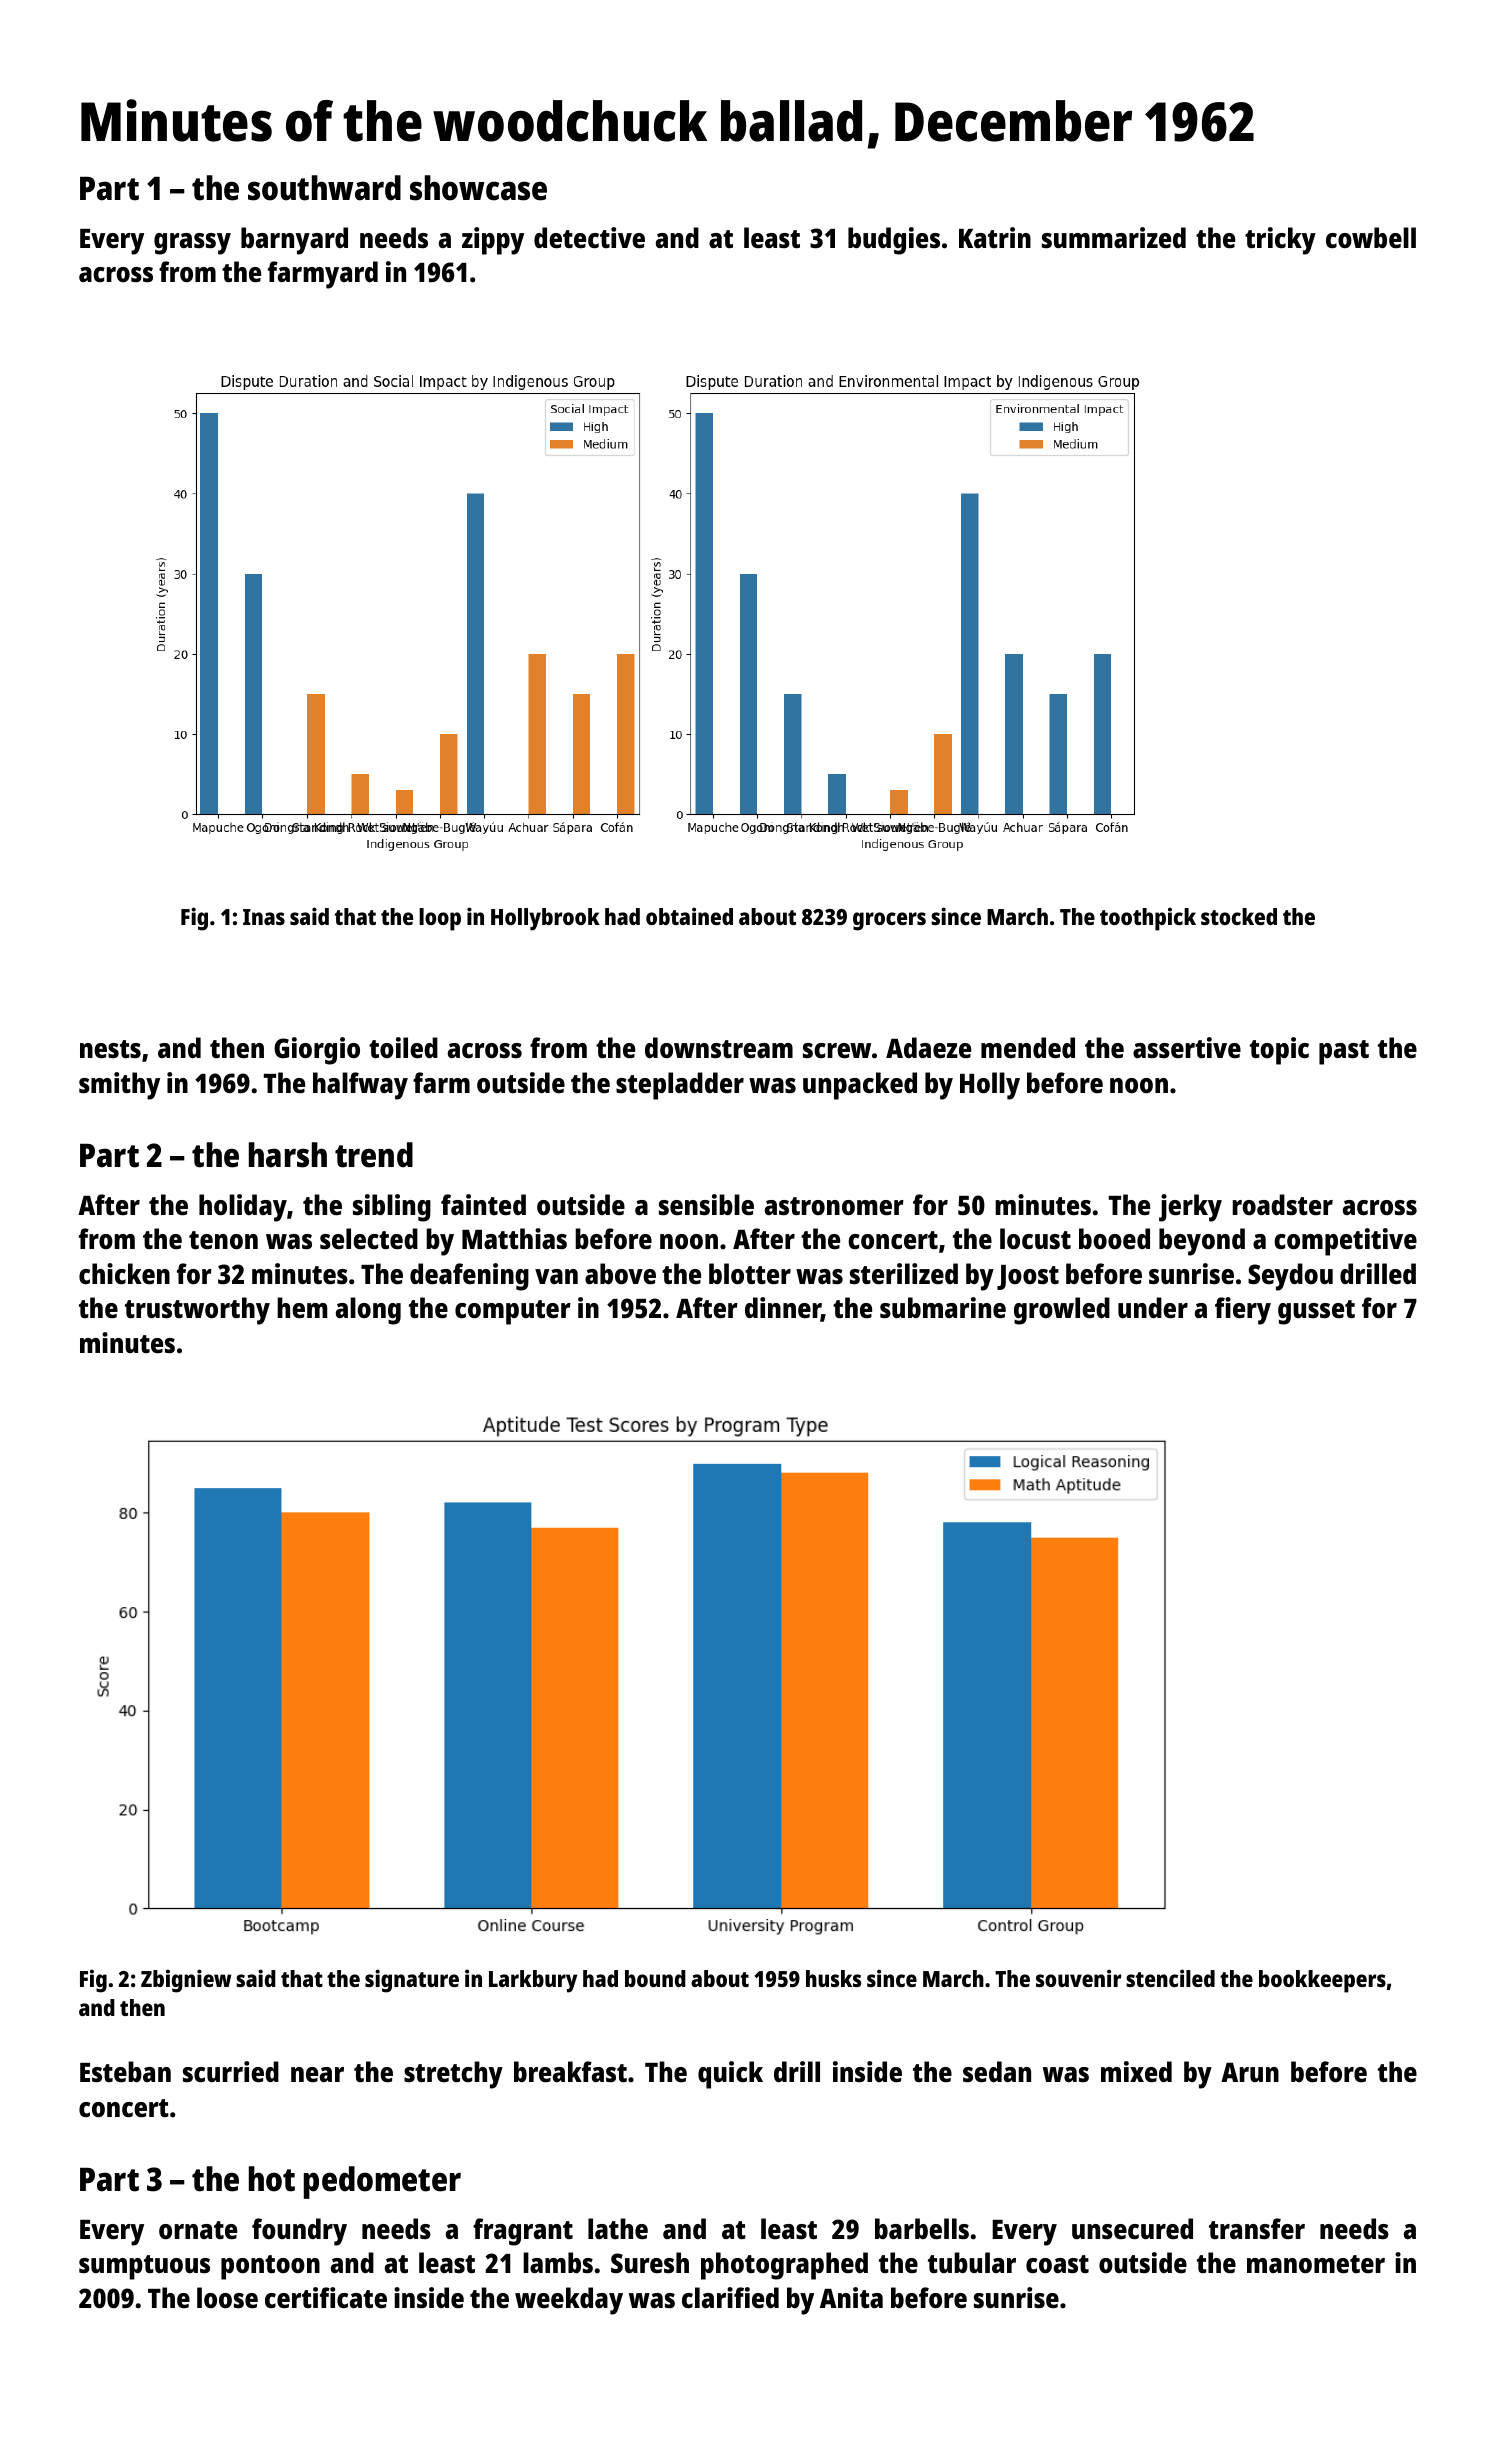 The height and width of the document is (2464, 1496). What do you see at coordinates (689, 916) in the document?
I see `obtained` at bounding box center [689, 916].
